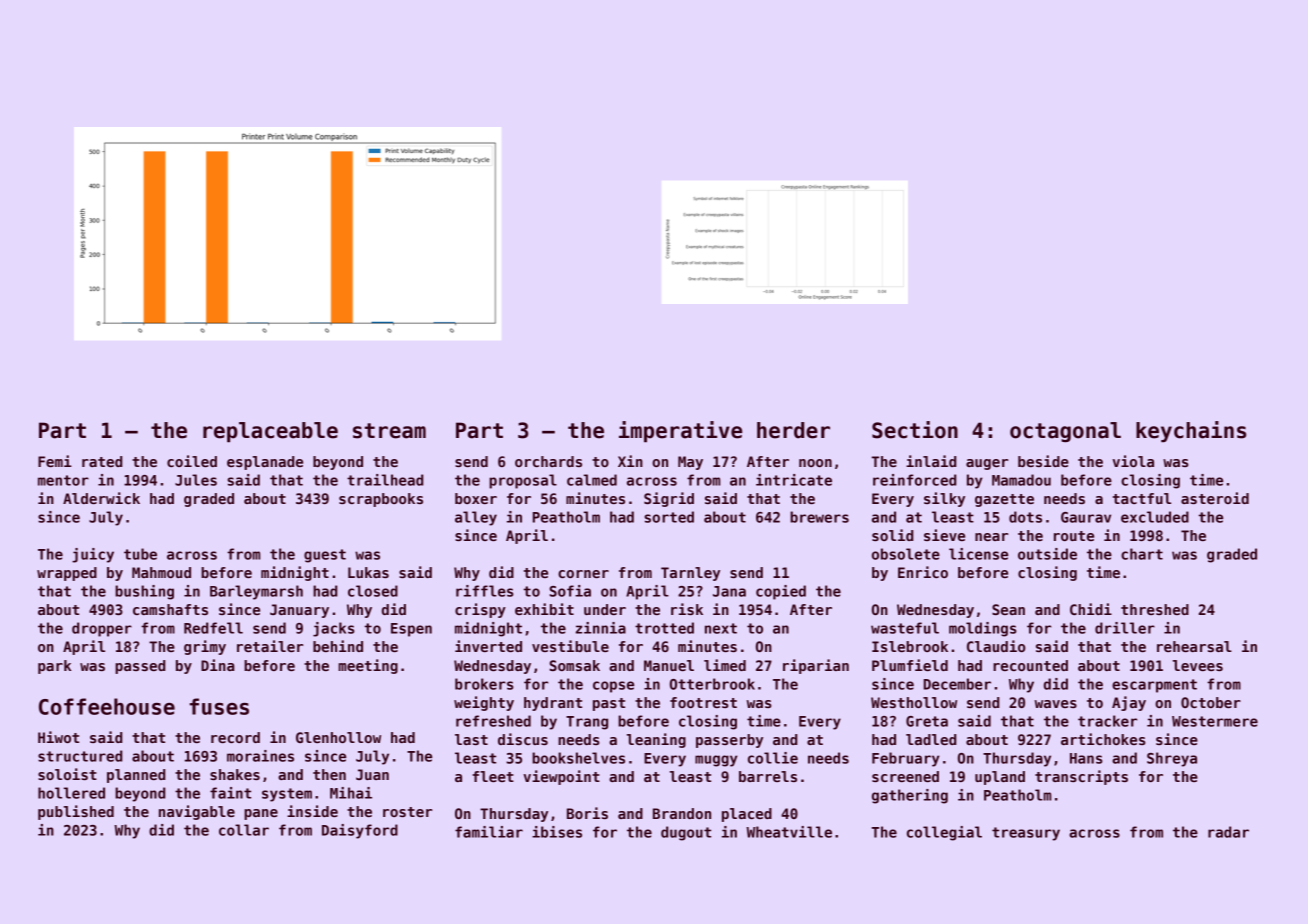 The image size is (1308, 924). What do you see at coordinates (1155, 517) in the screenshot?
I see `excluded` at bounding box center [1155, 517].
